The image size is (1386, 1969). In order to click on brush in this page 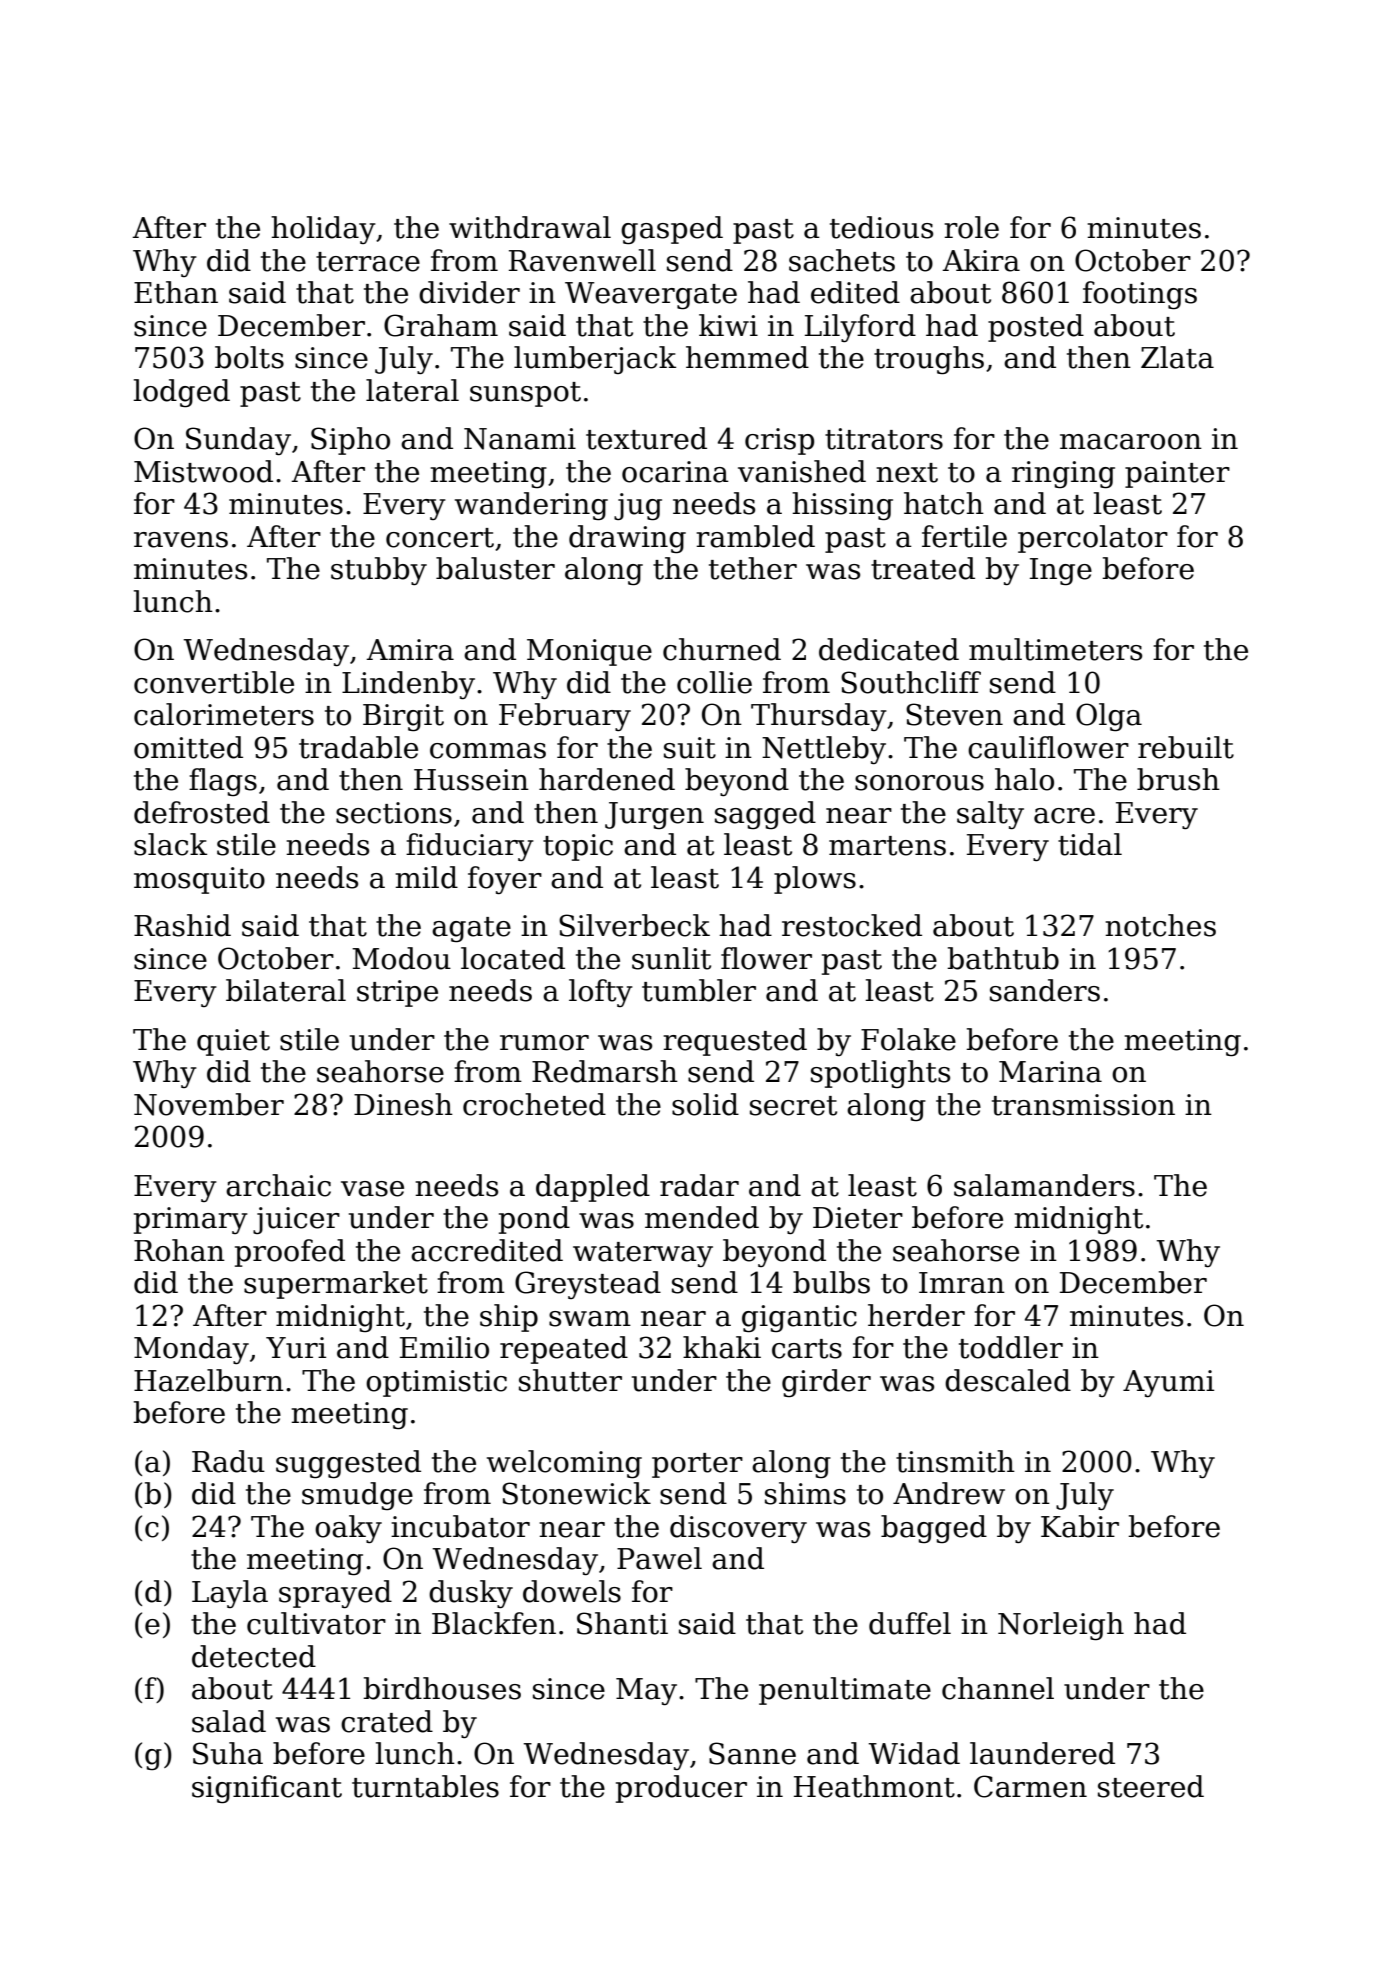, I will do `click(1178, 779)`.
